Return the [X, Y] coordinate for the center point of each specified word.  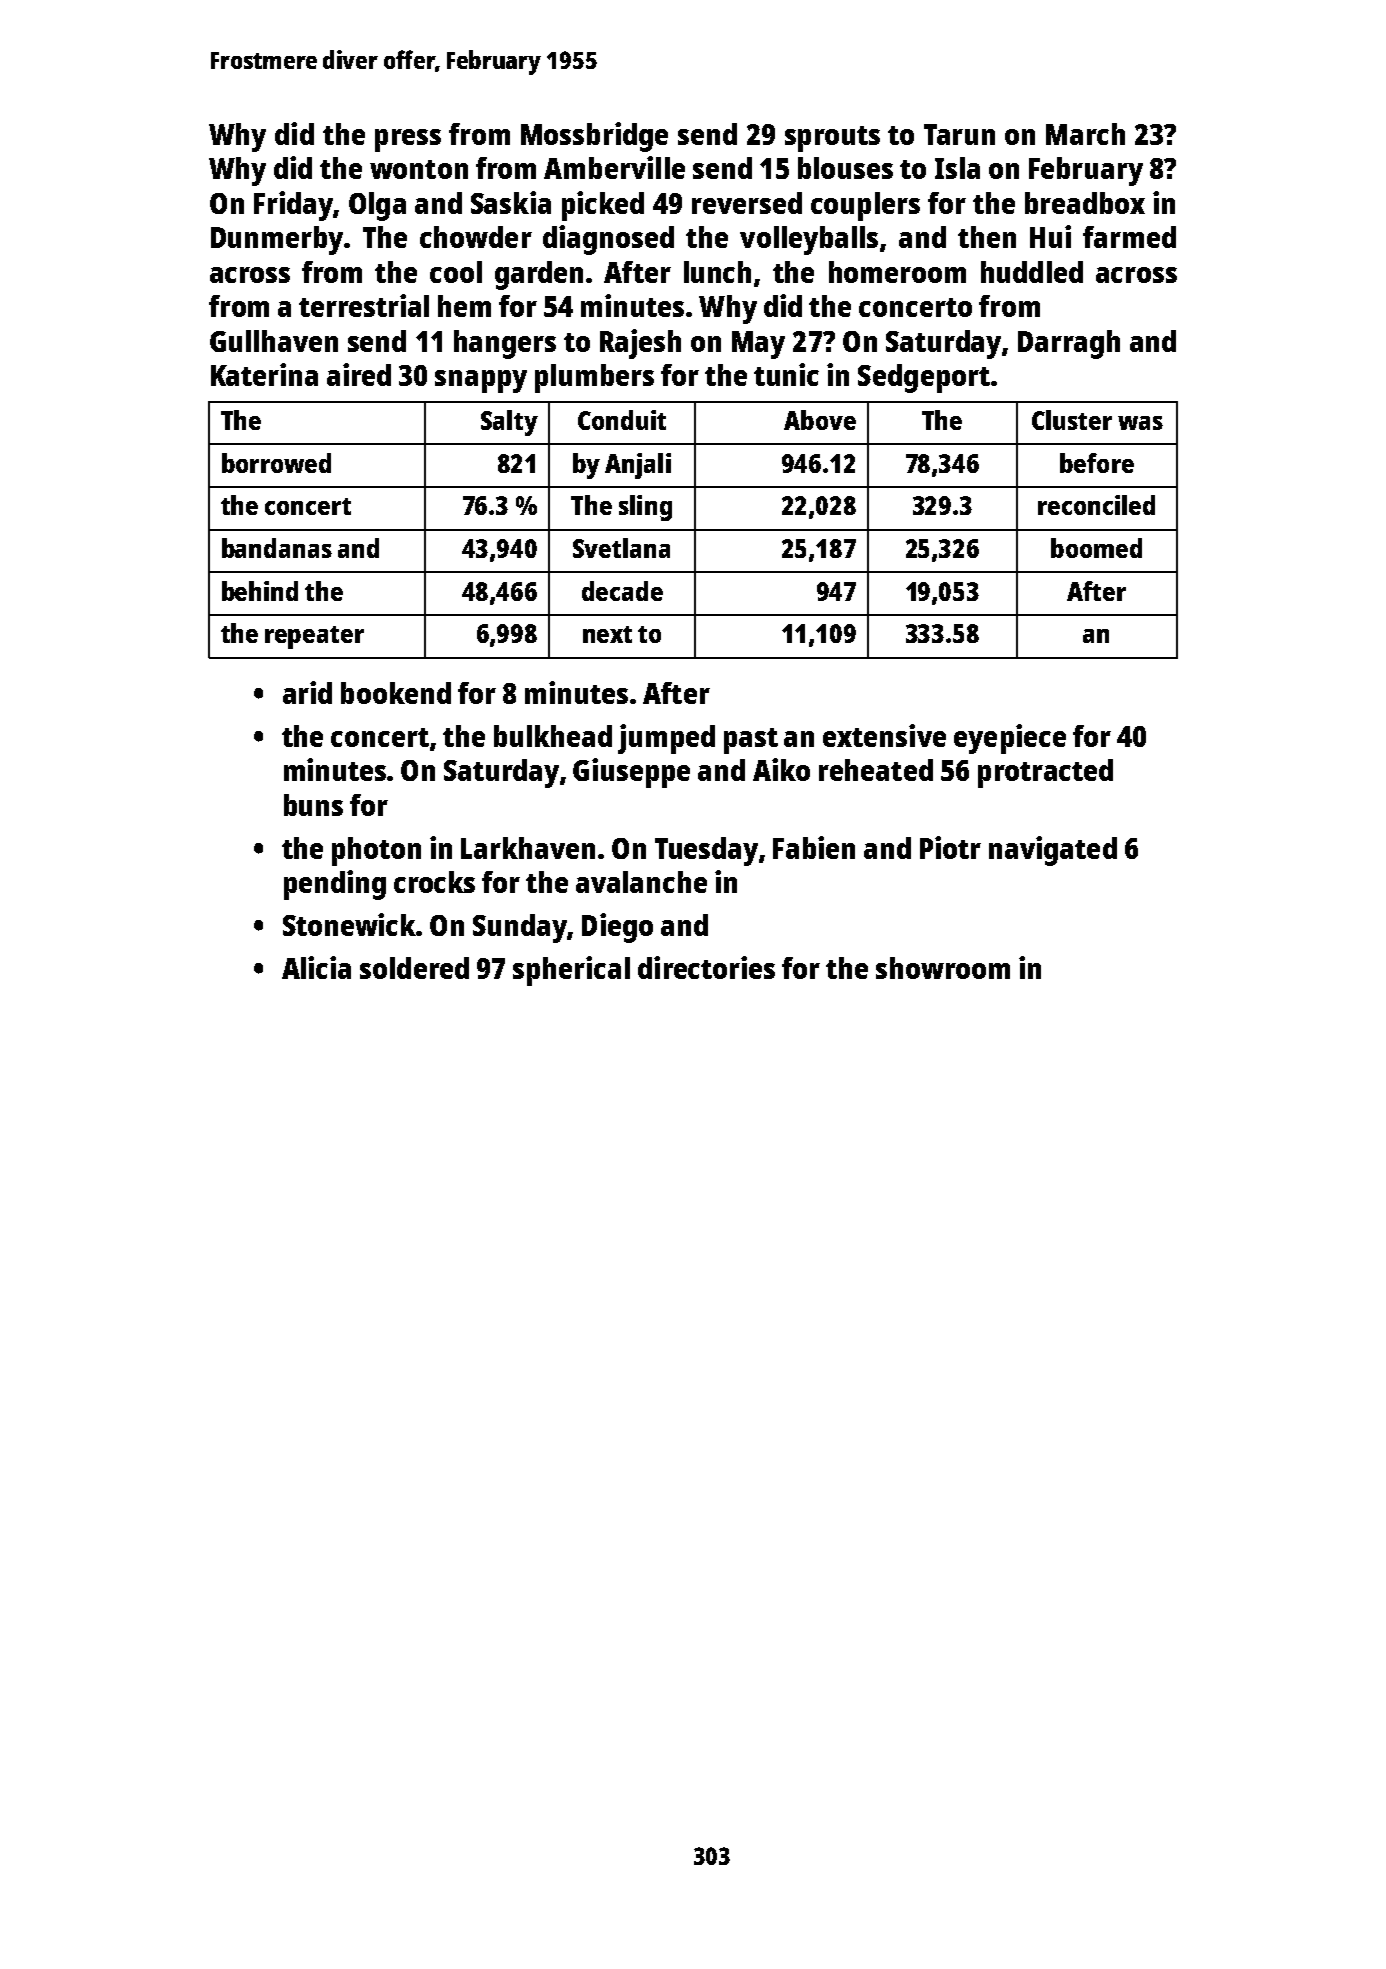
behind [260, 591]
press [408, 140]
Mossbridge [594, 137]
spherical [571, 971]
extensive [884, 735]
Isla [957, 168]
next [607, 634]
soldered [414, 968]
